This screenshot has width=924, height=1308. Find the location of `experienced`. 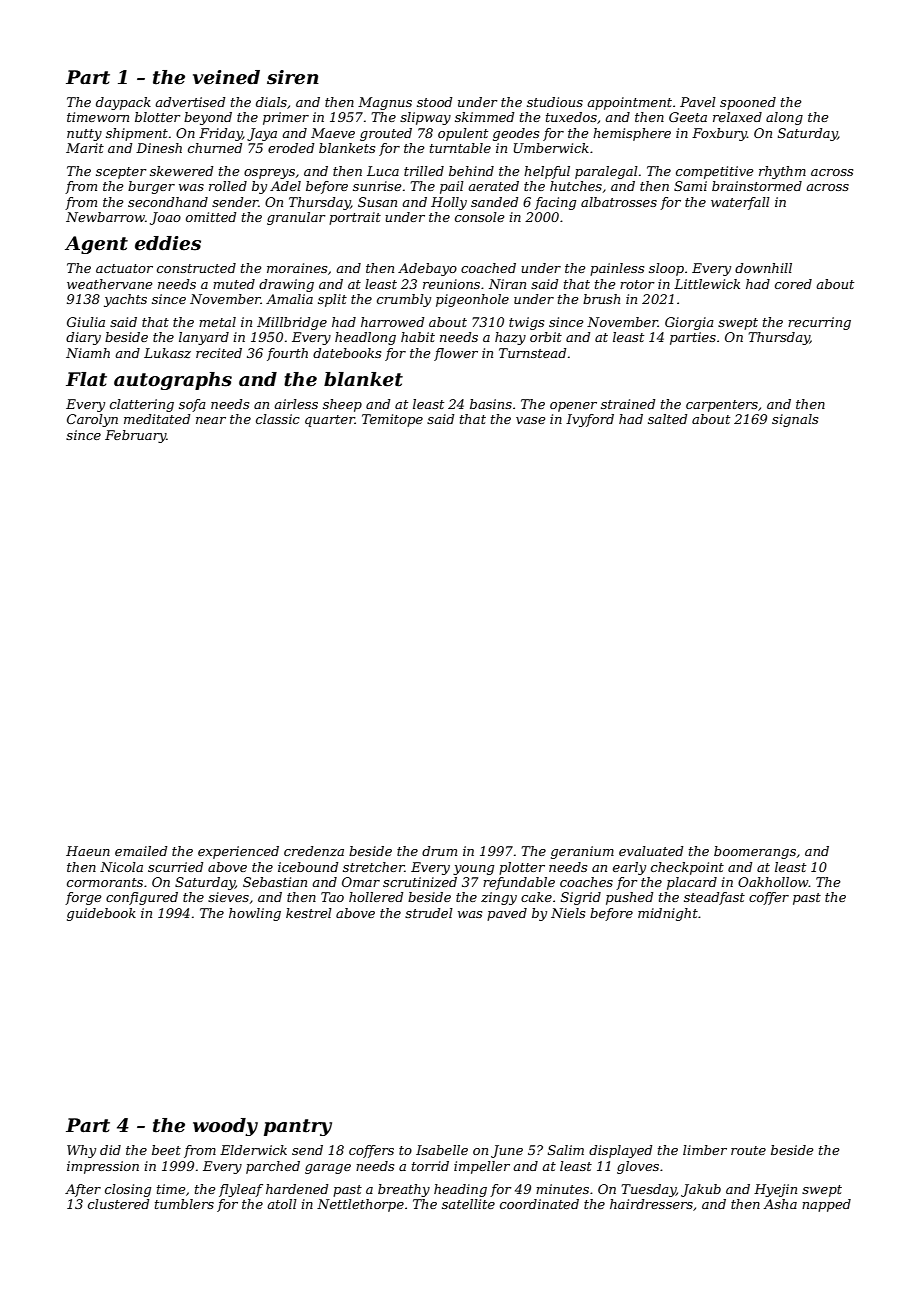

experienced is located at coordinates (238, 852).
